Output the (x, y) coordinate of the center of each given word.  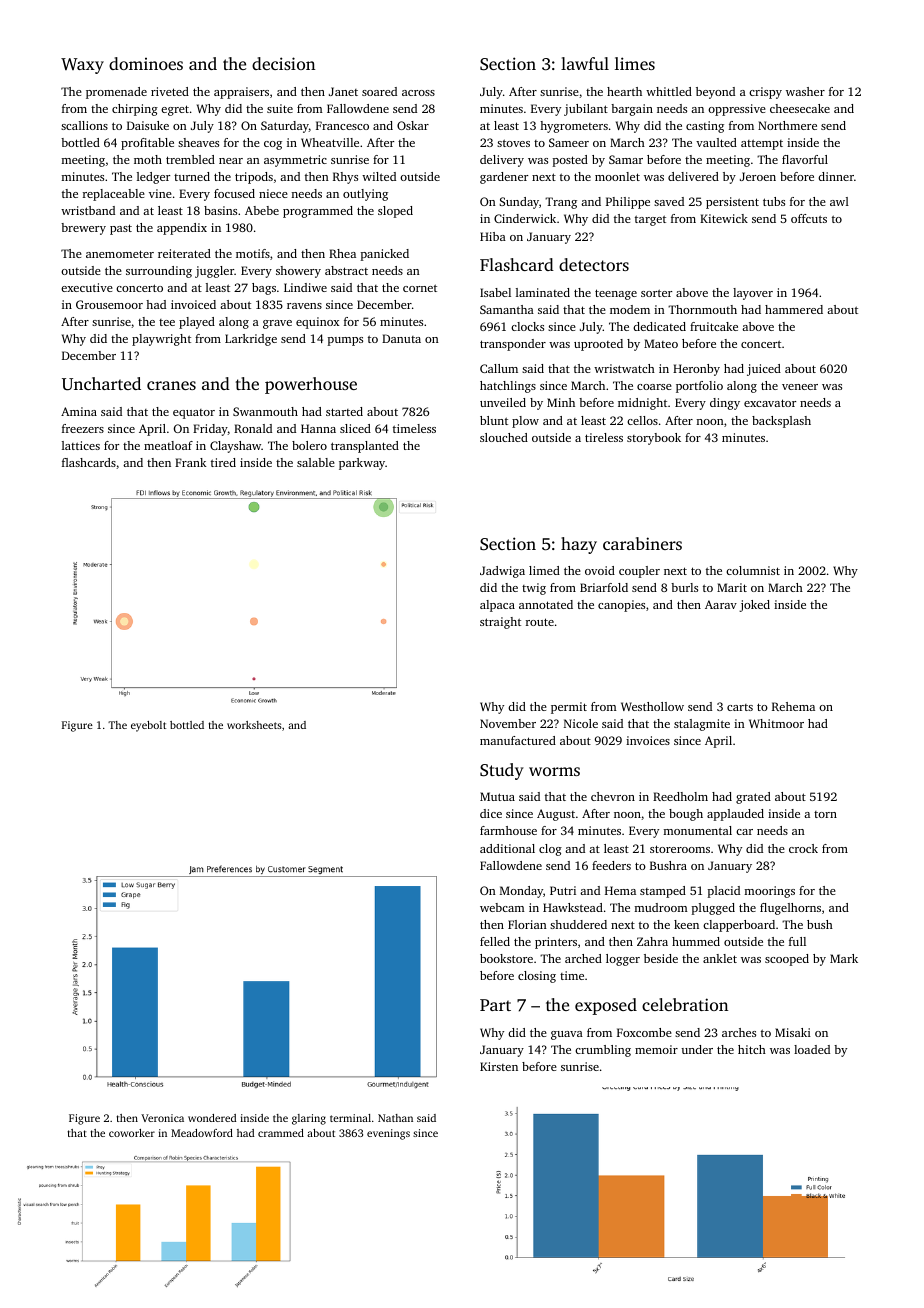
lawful (585, 63)
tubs (774, 201)
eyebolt (148, 726)
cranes (171, 385)
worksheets (254, 725)
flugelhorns (790, 909)
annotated (546, 604)
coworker (132, 1133)
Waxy (82, 66)
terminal (350, 1118)
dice (491, 813)
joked (754, 606)
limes (635, 63)
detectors (594, 264)
